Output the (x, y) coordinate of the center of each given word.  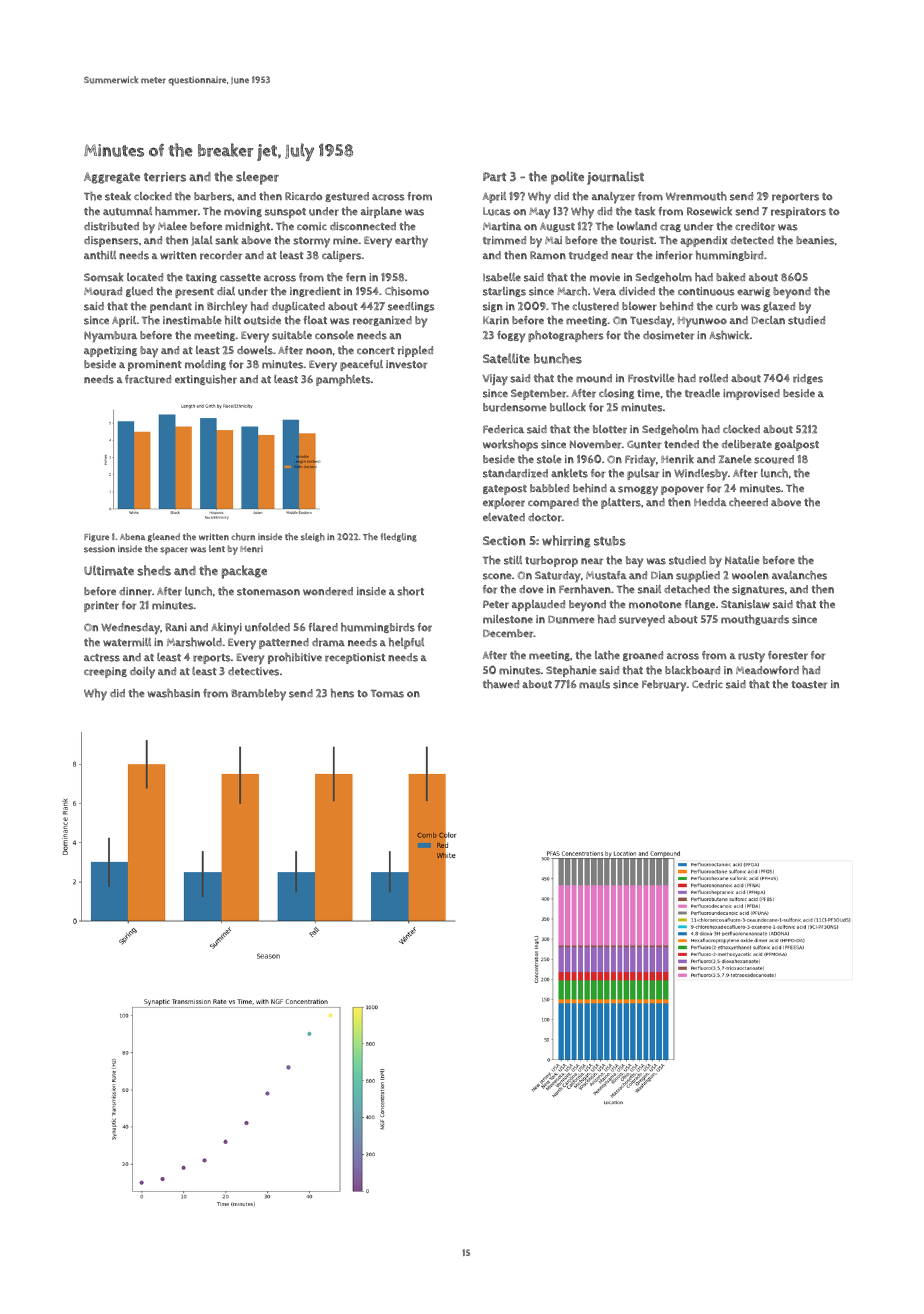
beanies (815, 240)
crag (670, 228)
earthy (411, 241)
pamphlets (343, 380)
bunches (558, 358)
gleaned (164, 537)
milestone (508, 619)
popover (682, 490)
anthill (100, 255)
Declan (768, 320)
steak (118, 196)
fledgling (399, 537)
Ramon (548, 255)
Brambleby (258, 695)
